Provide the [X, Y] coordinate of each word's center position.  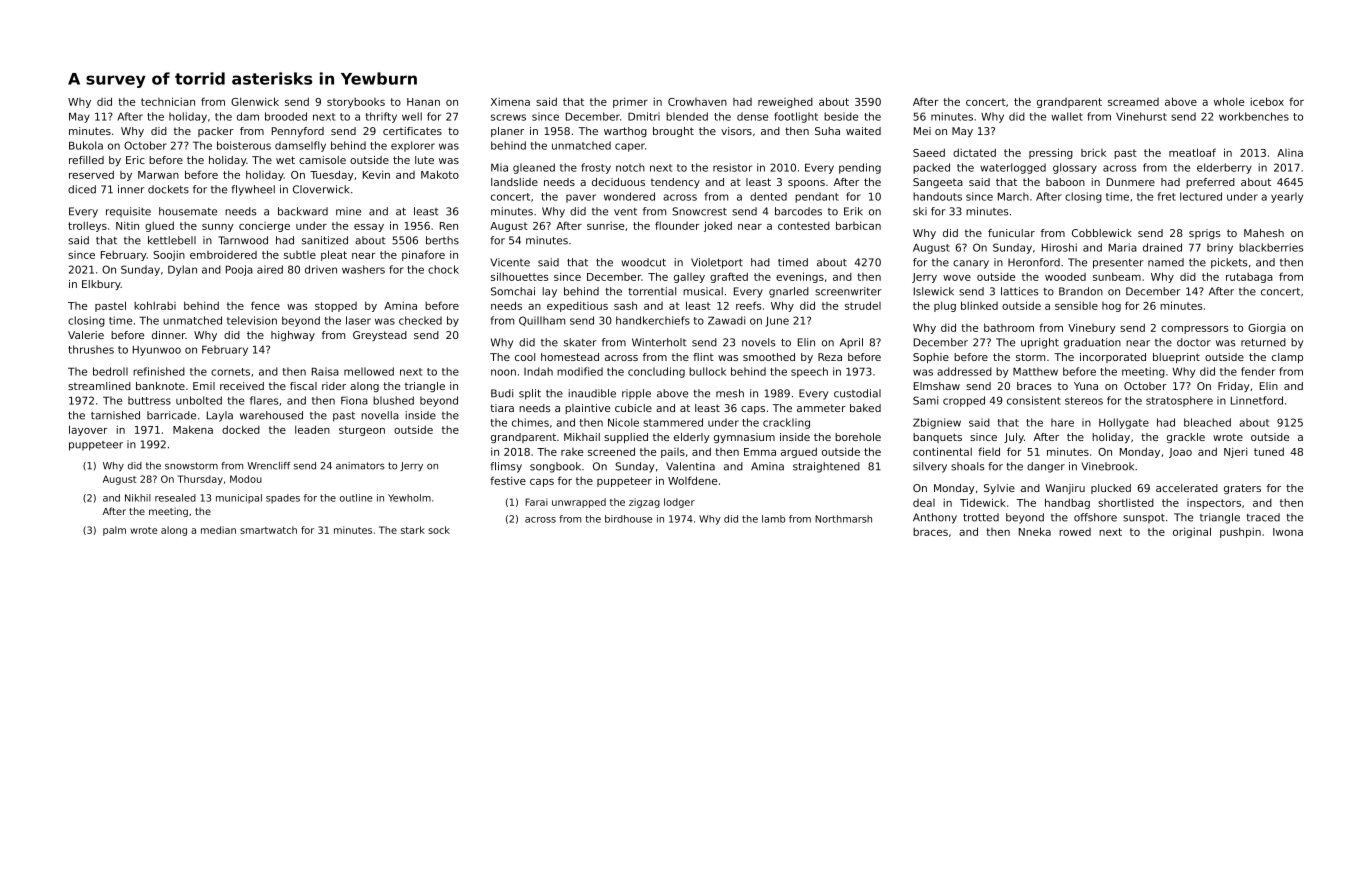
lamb [773, 519]
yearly [1287, 197]
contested [804, 226]
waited [863, 131]
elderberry [1224, 168]
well [412, 116]
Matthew [1035, 371]
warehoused [271, 415]
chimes [530, 422]
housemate [188, 211]
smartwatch [268, 530]
